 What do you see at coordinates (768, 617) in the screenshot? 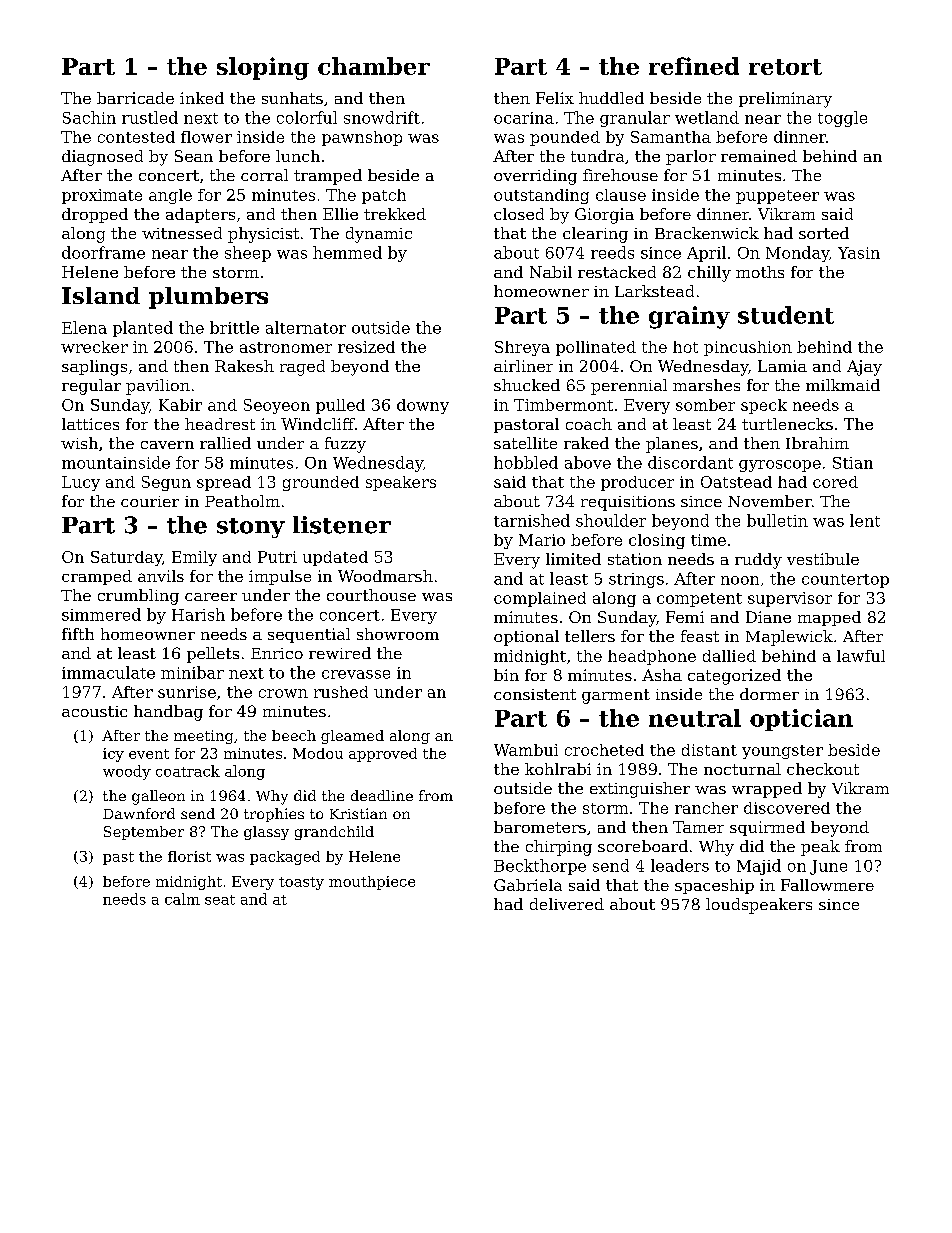
I see `Diane` at bounding box center [768, 617].
